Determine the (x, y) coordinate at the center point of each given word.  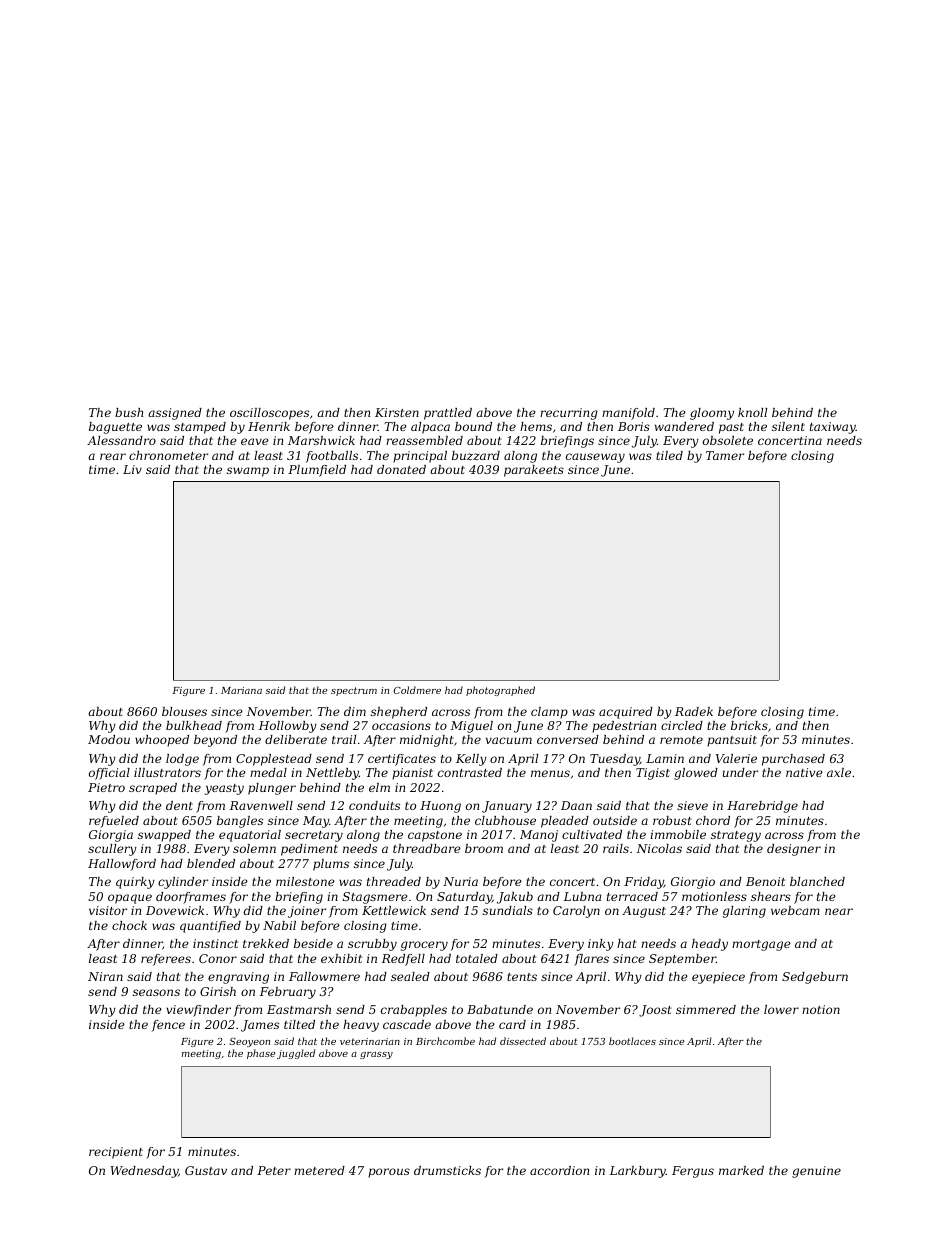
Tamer (725, 455)
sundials (508, 910)
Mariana (241, 690)
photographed (500, 691)
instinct (215, 943)
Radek (694, 711)
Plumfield (317, 471)
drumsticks (447, 1170)
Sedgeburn (815, 978)
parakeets (534, 471)
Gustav (206, 1170)
